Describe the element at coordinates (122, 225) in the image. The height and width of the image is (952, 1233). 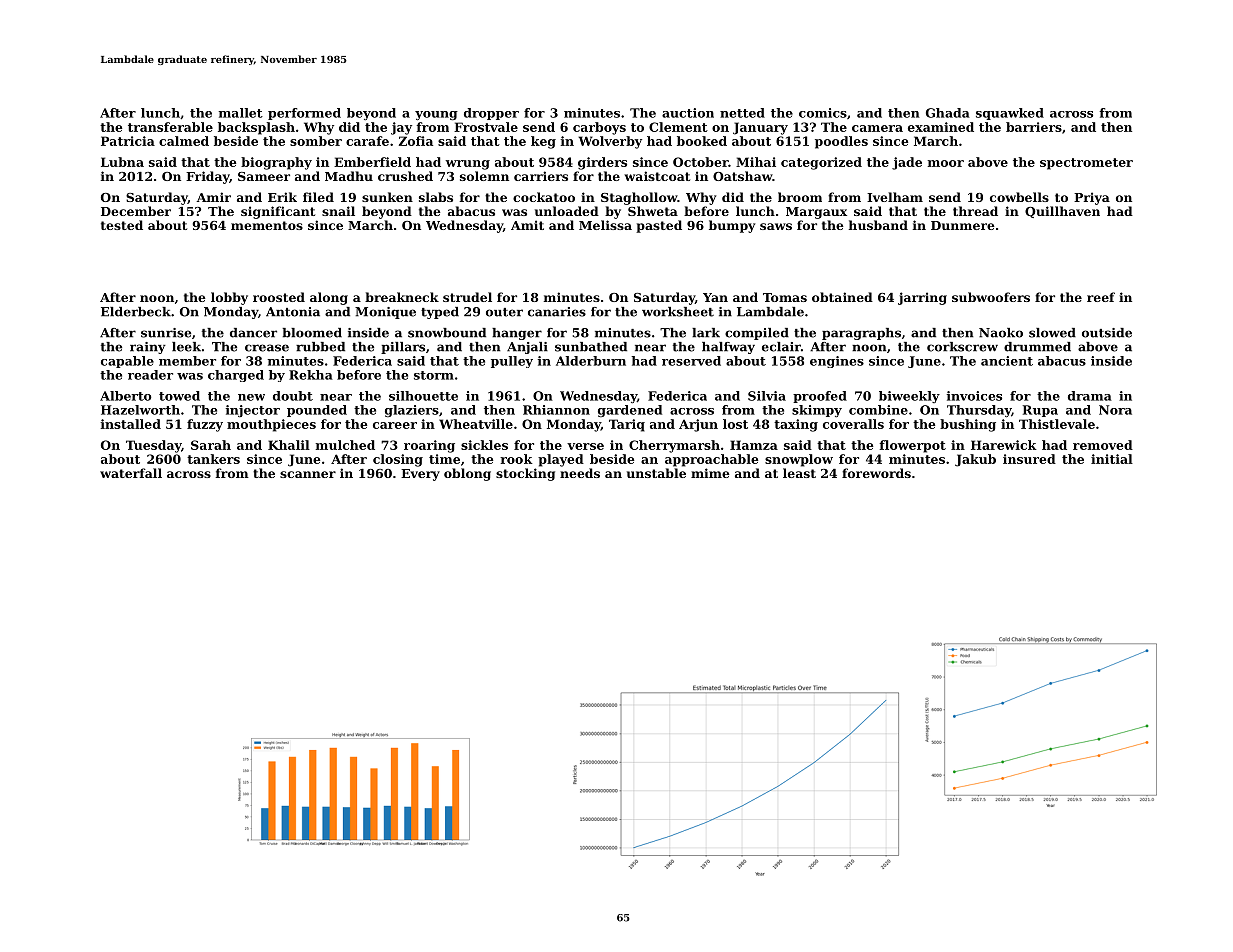
I see `tested` at that location.
